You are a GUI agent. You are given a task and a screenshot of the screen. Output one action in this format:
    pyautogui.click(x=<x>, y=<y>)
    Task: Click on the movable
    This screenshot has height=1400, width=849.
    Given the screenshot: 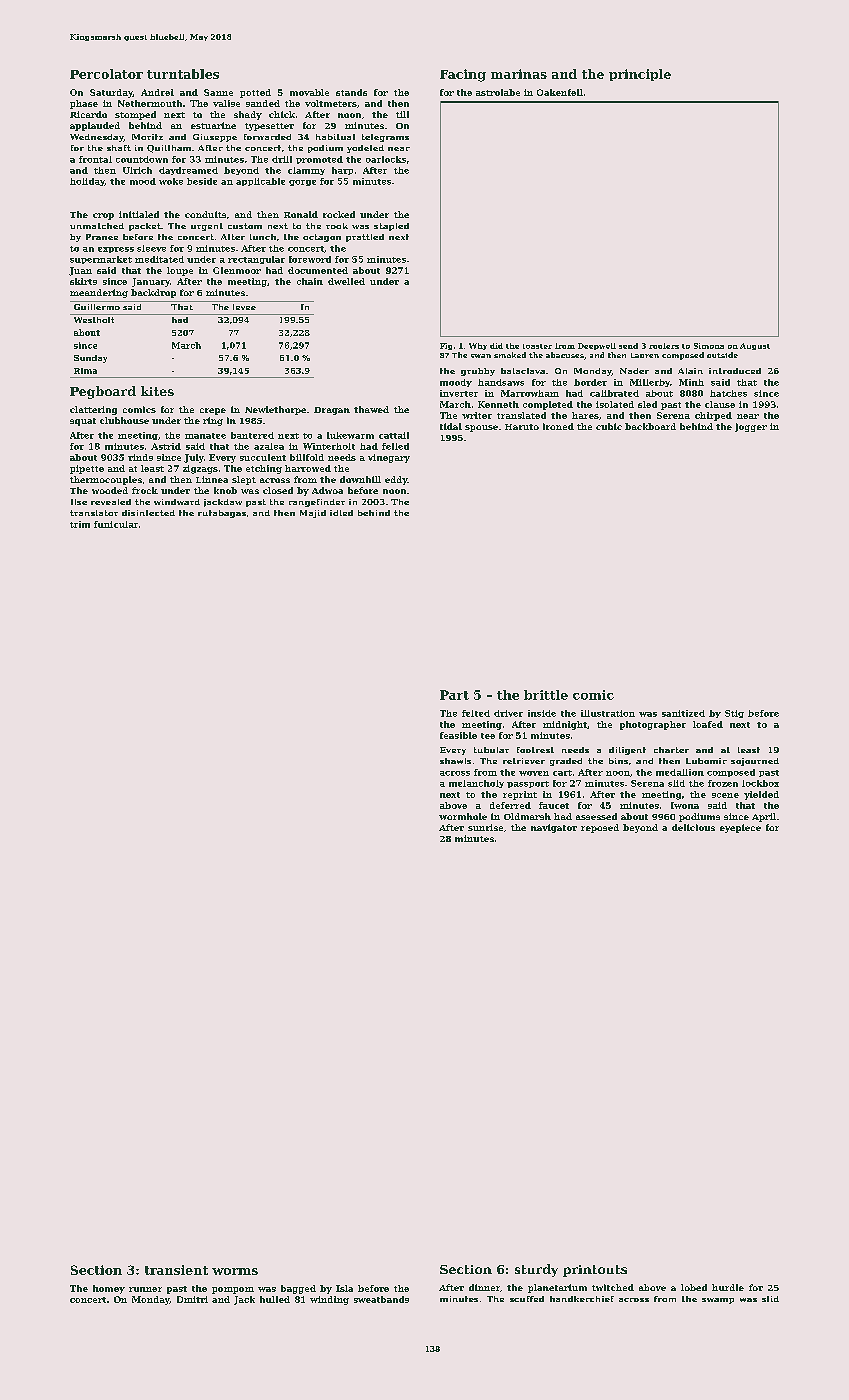 What is the action you would take?
    pyautogui.click(x=309, y=92)
